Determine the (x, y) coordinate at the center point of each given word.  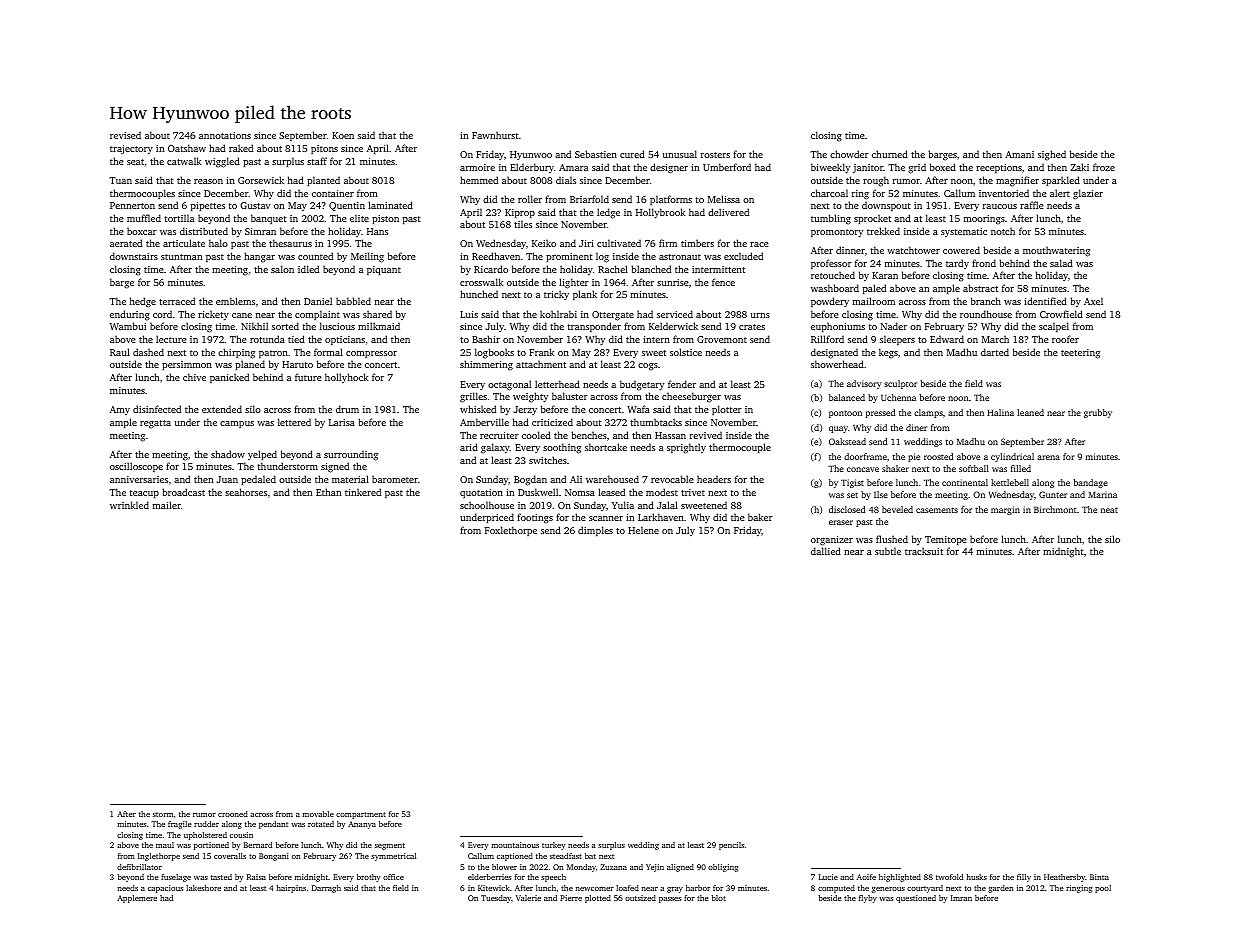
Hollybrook (660, 213)
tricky (556, 295)
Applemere (137, 899)
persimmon (187, 365)
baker (760, 517)
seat (135, 162)
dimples (595, 531)
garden (1000, 889)
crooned (233, 814)
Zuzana (613, 867)
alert (1060, 193)
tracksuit (924, 551)
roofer (1065, 339)
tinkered (363, 492)
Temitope (946, 540)
